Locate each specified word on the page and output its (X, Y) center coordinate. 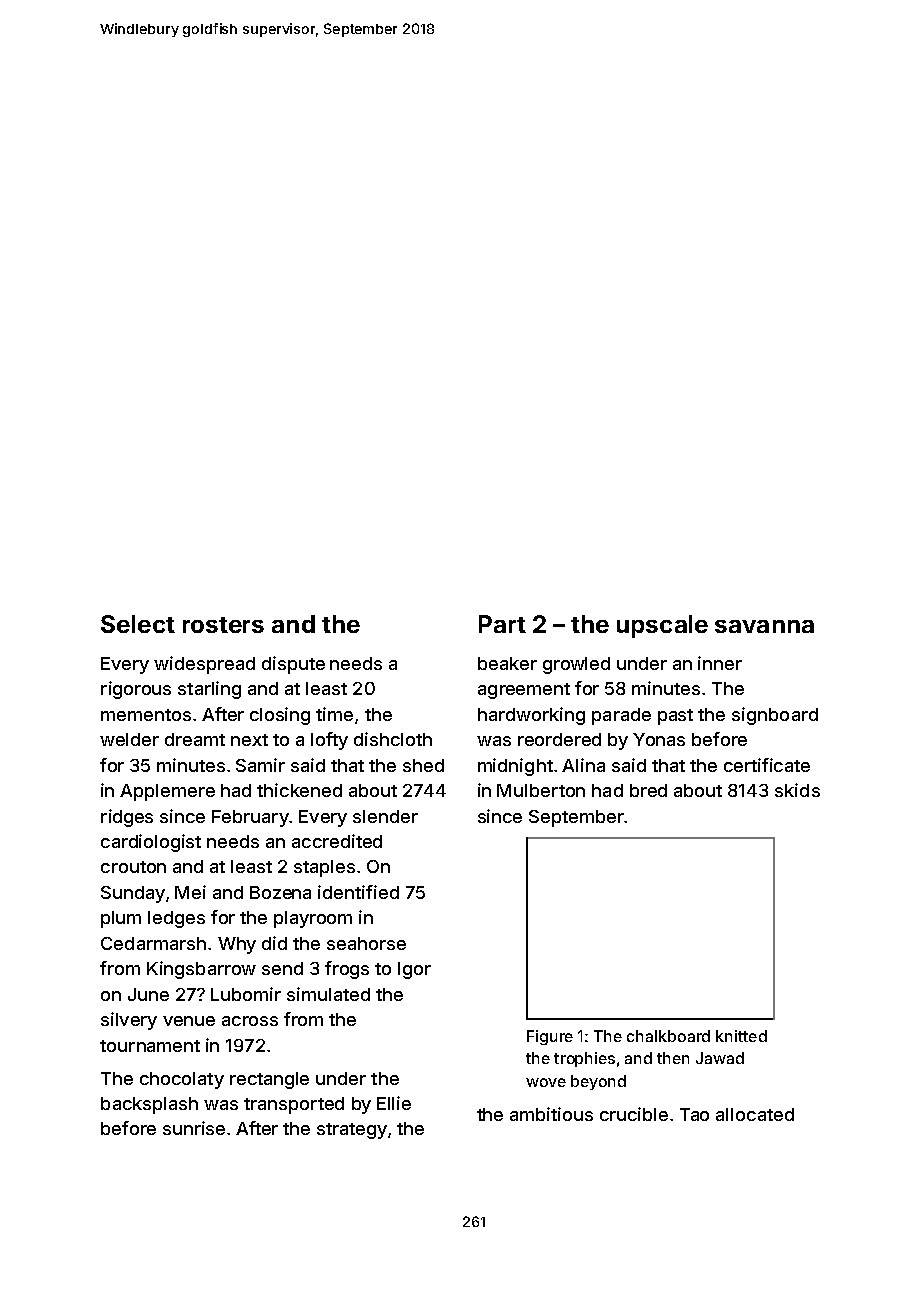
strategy (352, 1131)
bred (648, 790)
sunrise (194, 1128)
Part (502, 624)
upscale (662, 626)
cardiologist (151, 843)
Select (138, 624)
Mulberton (541, 790)
